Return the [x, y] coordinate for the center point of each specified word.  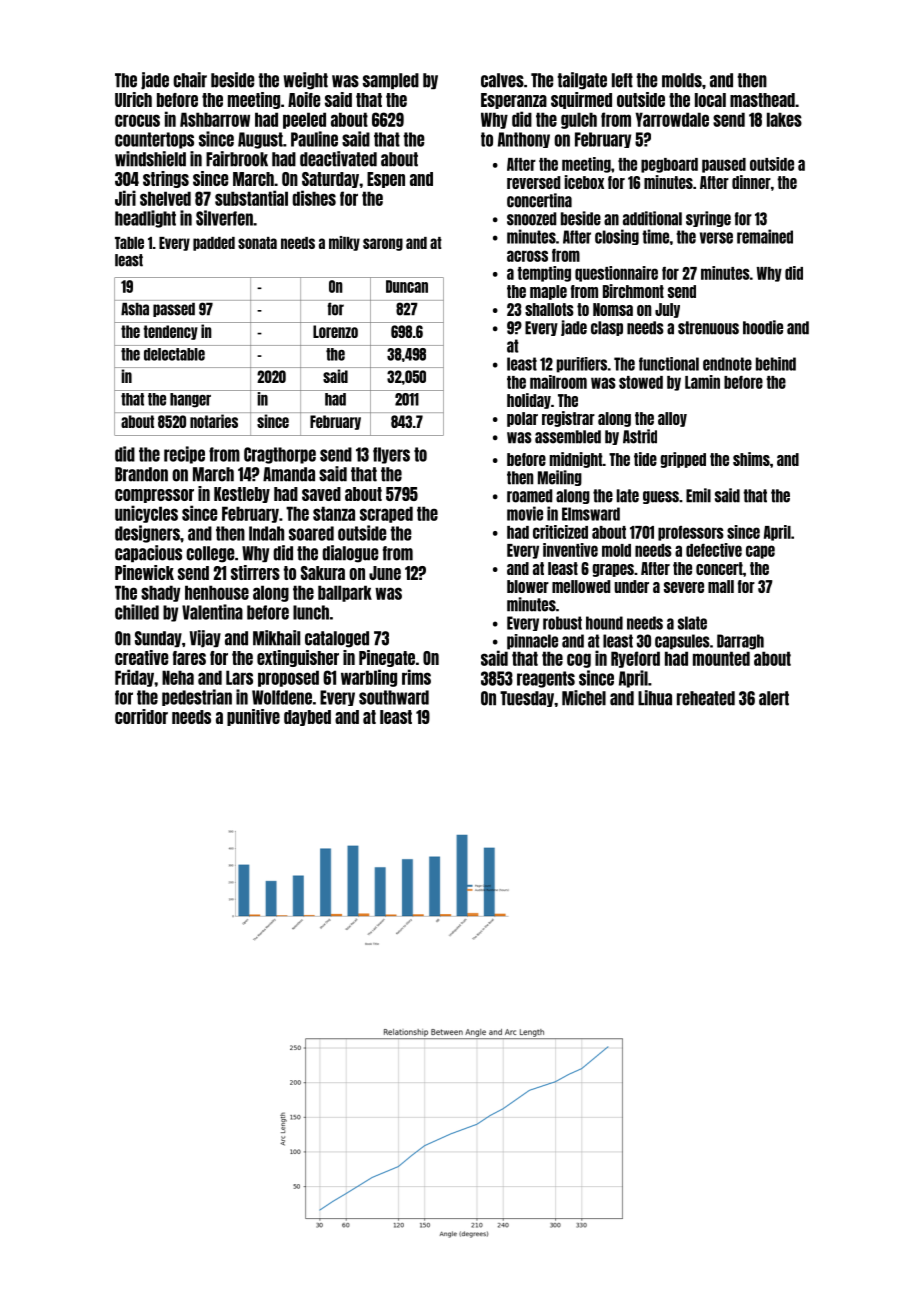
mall [721, 586]
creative [141, 657]
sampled [391, 81]
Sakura [323, 573]
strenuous [708, 328]
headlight [145, 219]
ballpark [345, 593]
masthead [762, 100]
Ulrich [133, 99]
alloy [672, 419]
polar [522, 419]
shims [751, 459]
